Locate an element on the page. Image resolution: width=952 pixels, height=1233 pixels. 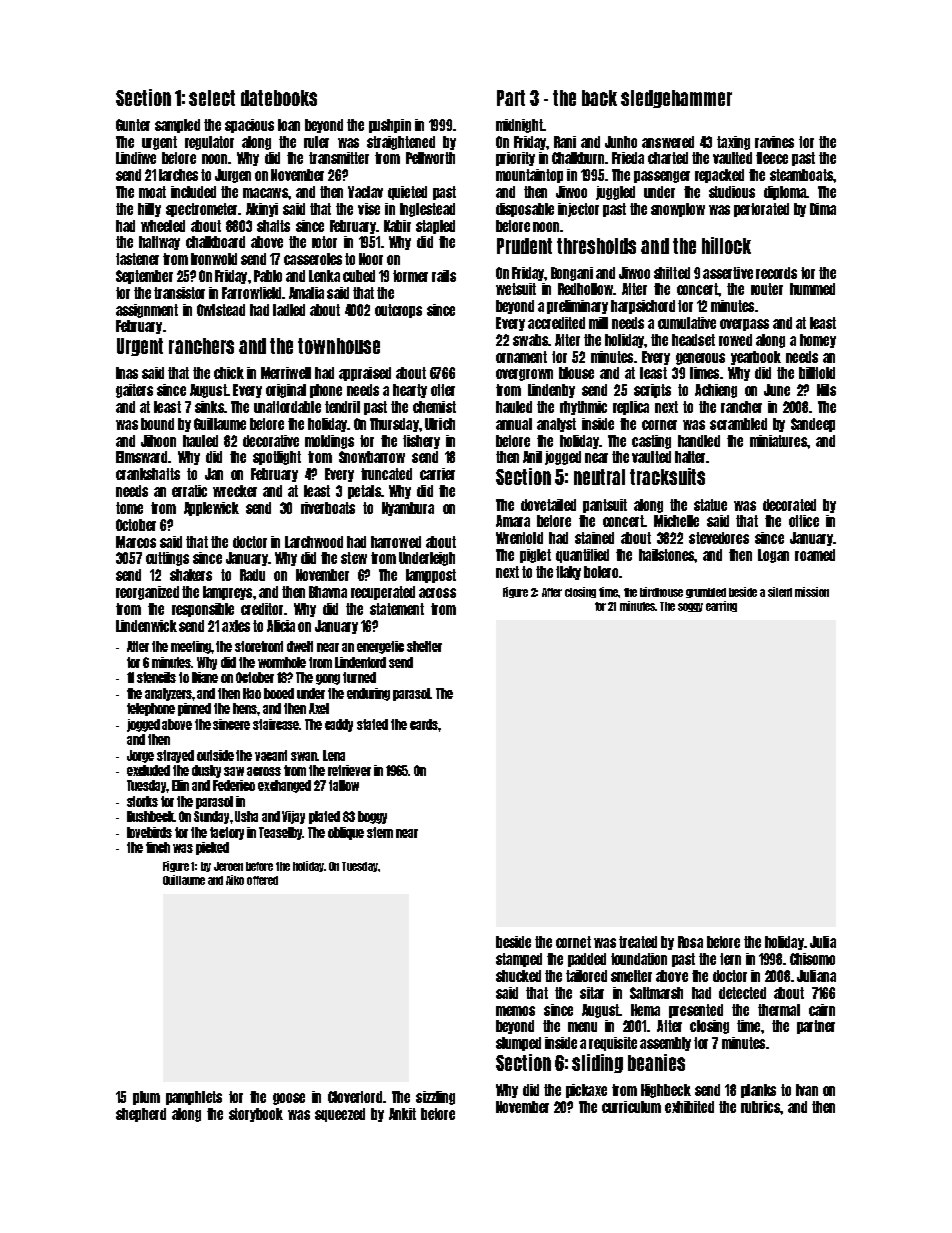
datebooks is located at coordinates (279, 98).
